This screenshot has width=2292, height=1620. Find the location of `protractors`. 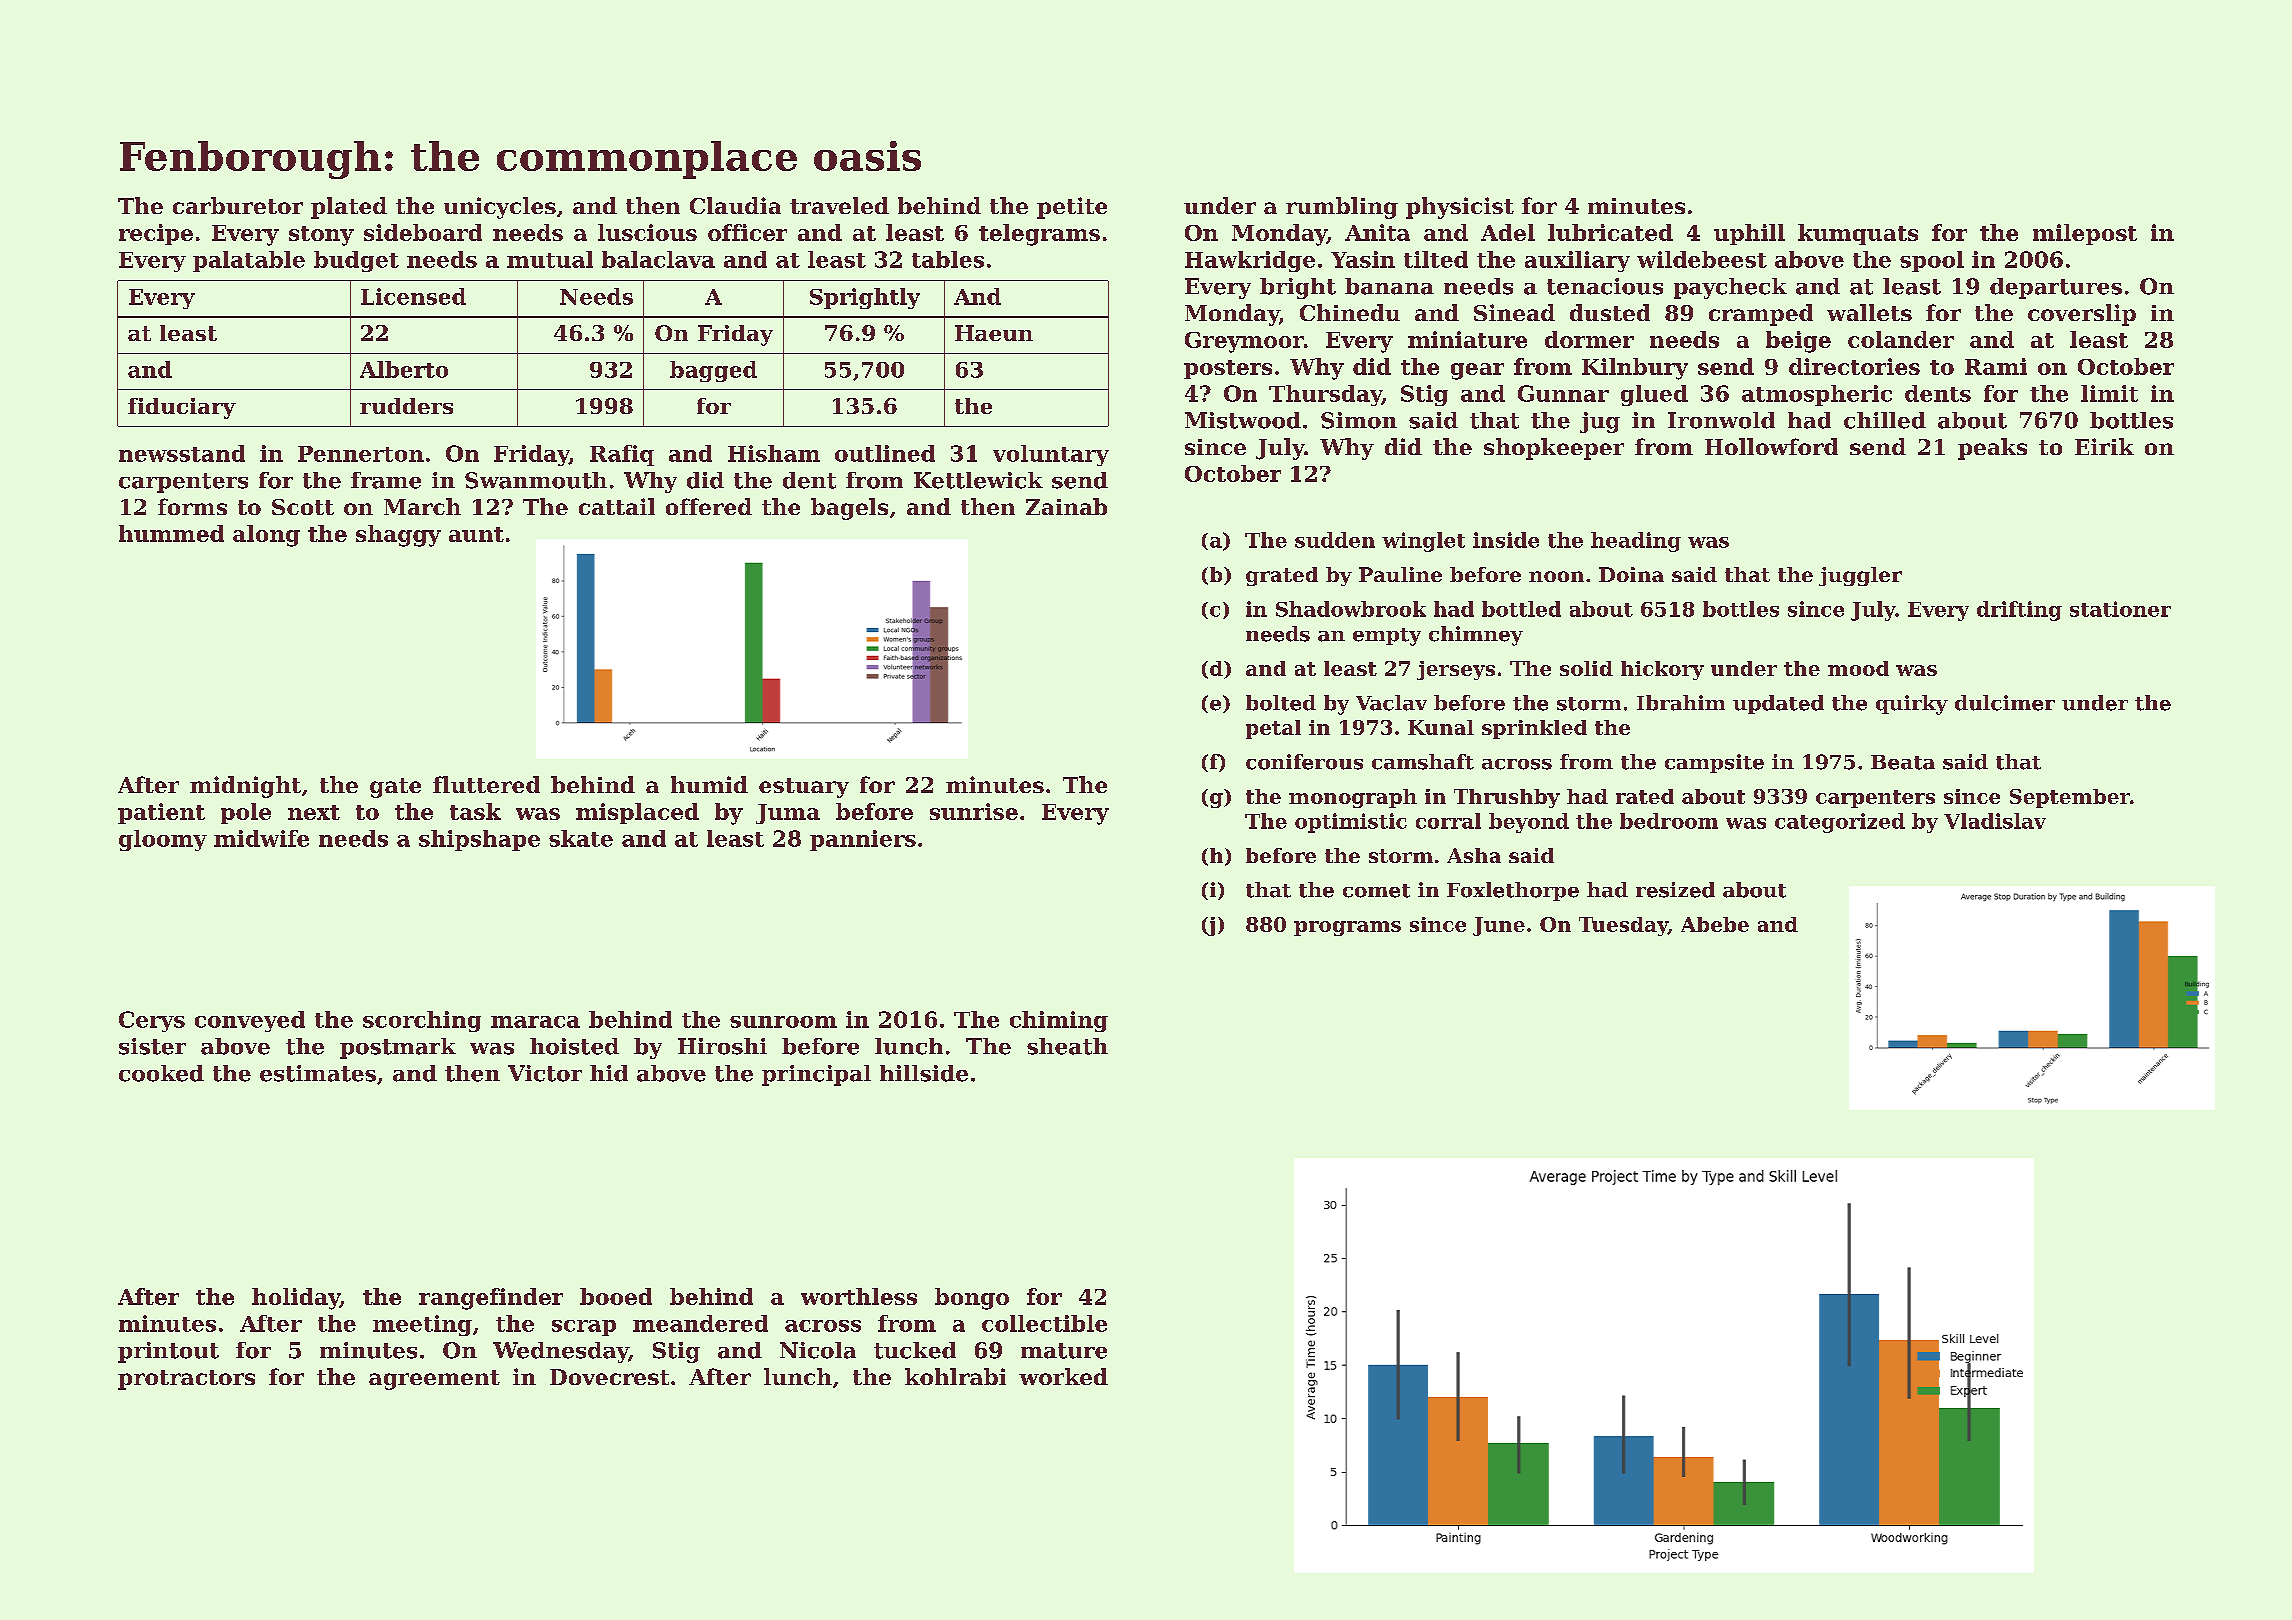

protractors is located at coordinates (186, 1380).
